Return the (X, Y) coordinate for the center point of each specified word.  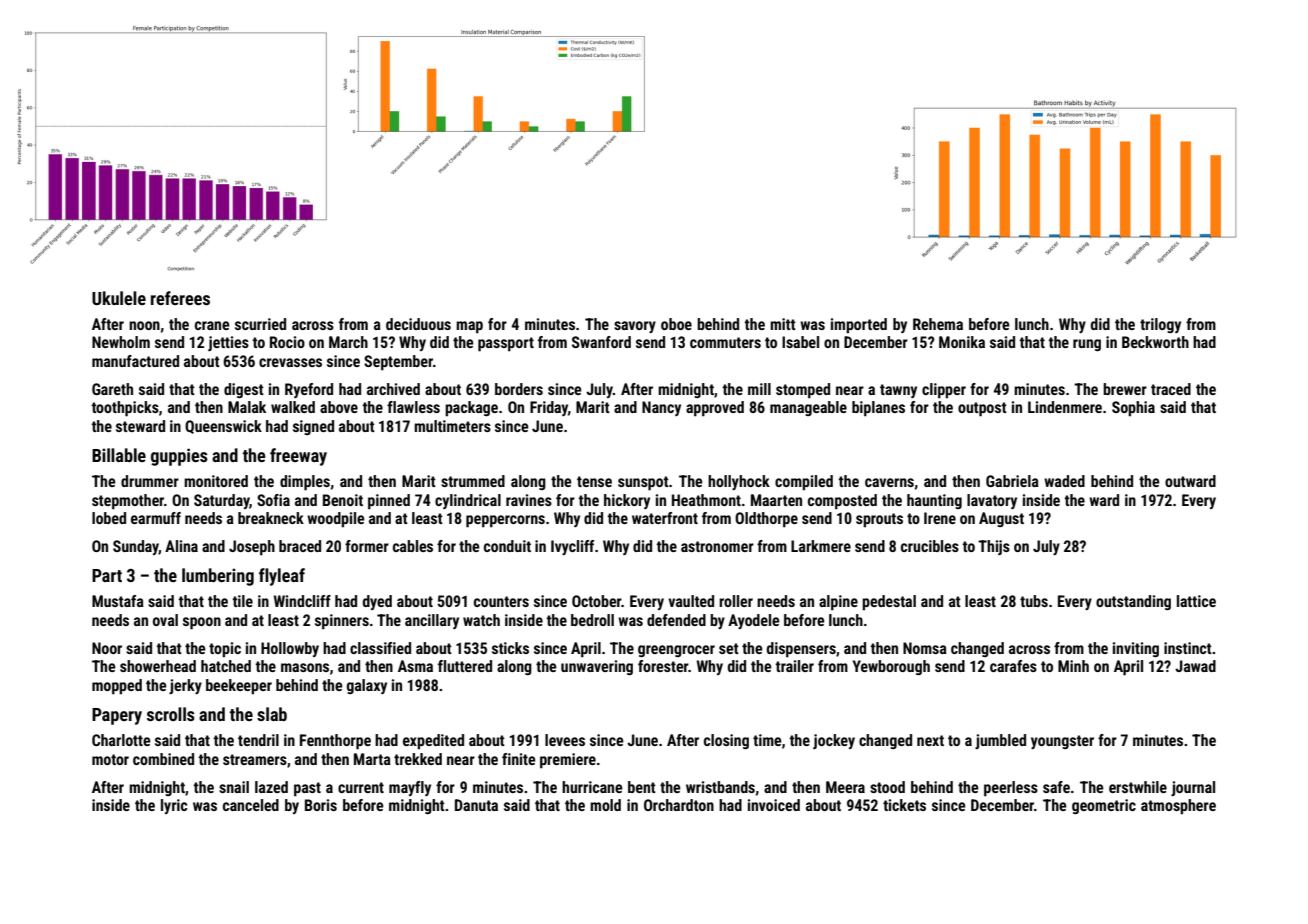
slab (272, 714)
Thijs (994, 547)
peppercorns (505, 521)
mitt (783, 324)
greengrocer (676, 651)
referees (180, 298)
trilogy (1160, 325)
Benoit (343, 500)
